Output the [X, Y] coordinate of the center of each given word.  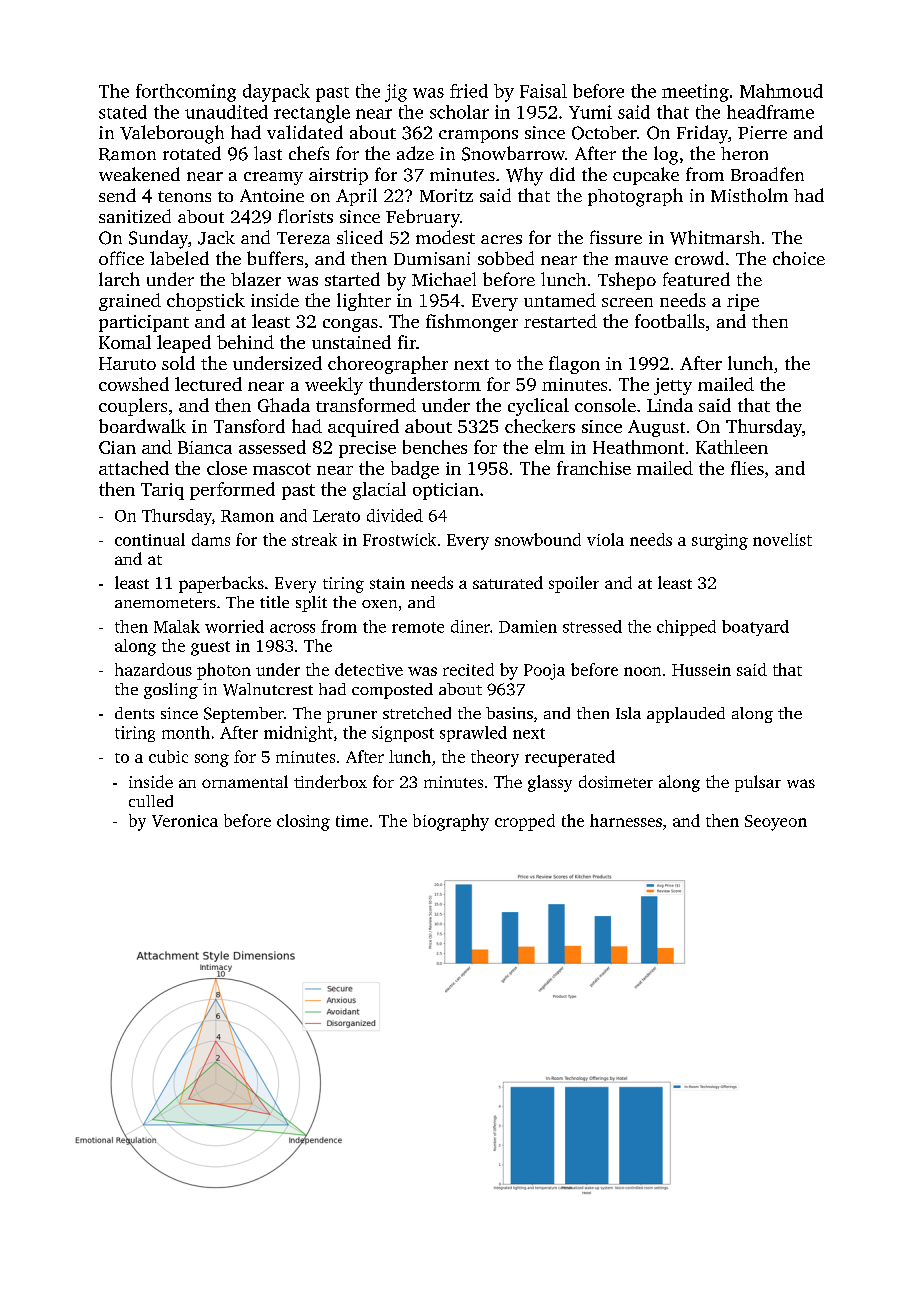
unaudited [226, 112]
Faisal [543, 91]
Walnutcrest [268, 689]
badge [415, 470]
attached [134, 468]
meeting [695, 93]
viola [605, 539]
